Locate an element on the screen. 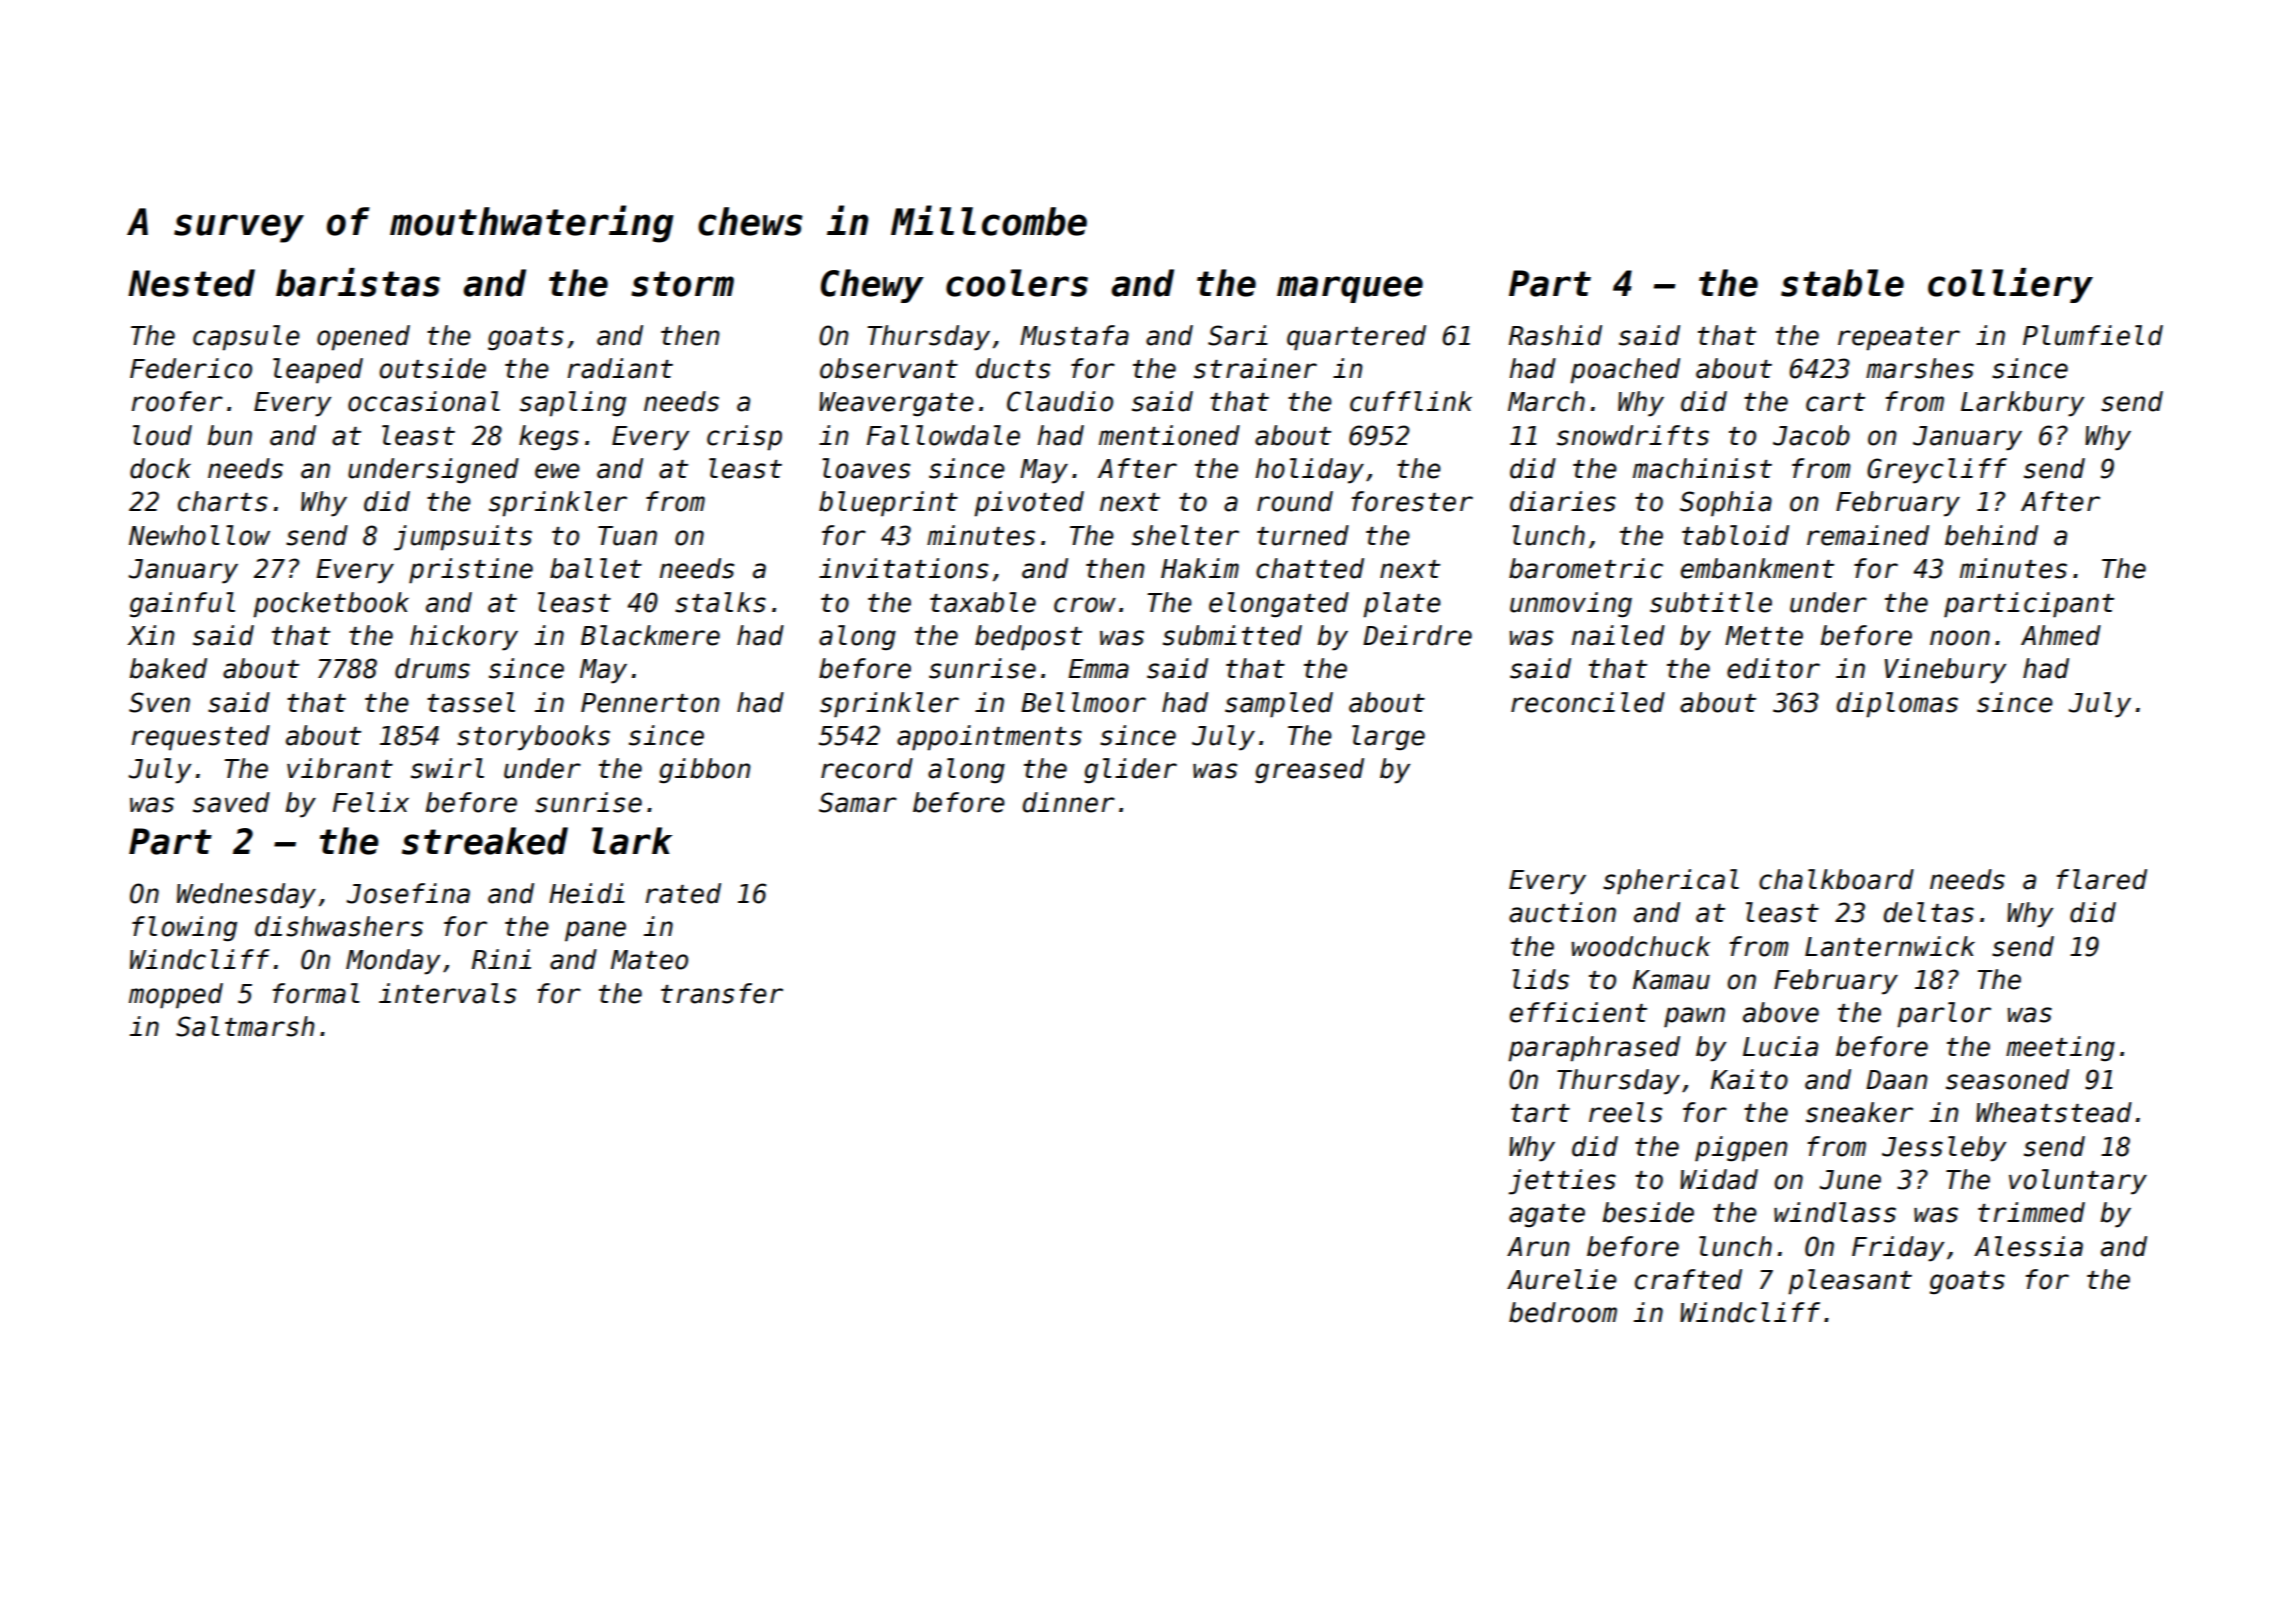  Saltmarsh is located at coordinates (245, 1026).
